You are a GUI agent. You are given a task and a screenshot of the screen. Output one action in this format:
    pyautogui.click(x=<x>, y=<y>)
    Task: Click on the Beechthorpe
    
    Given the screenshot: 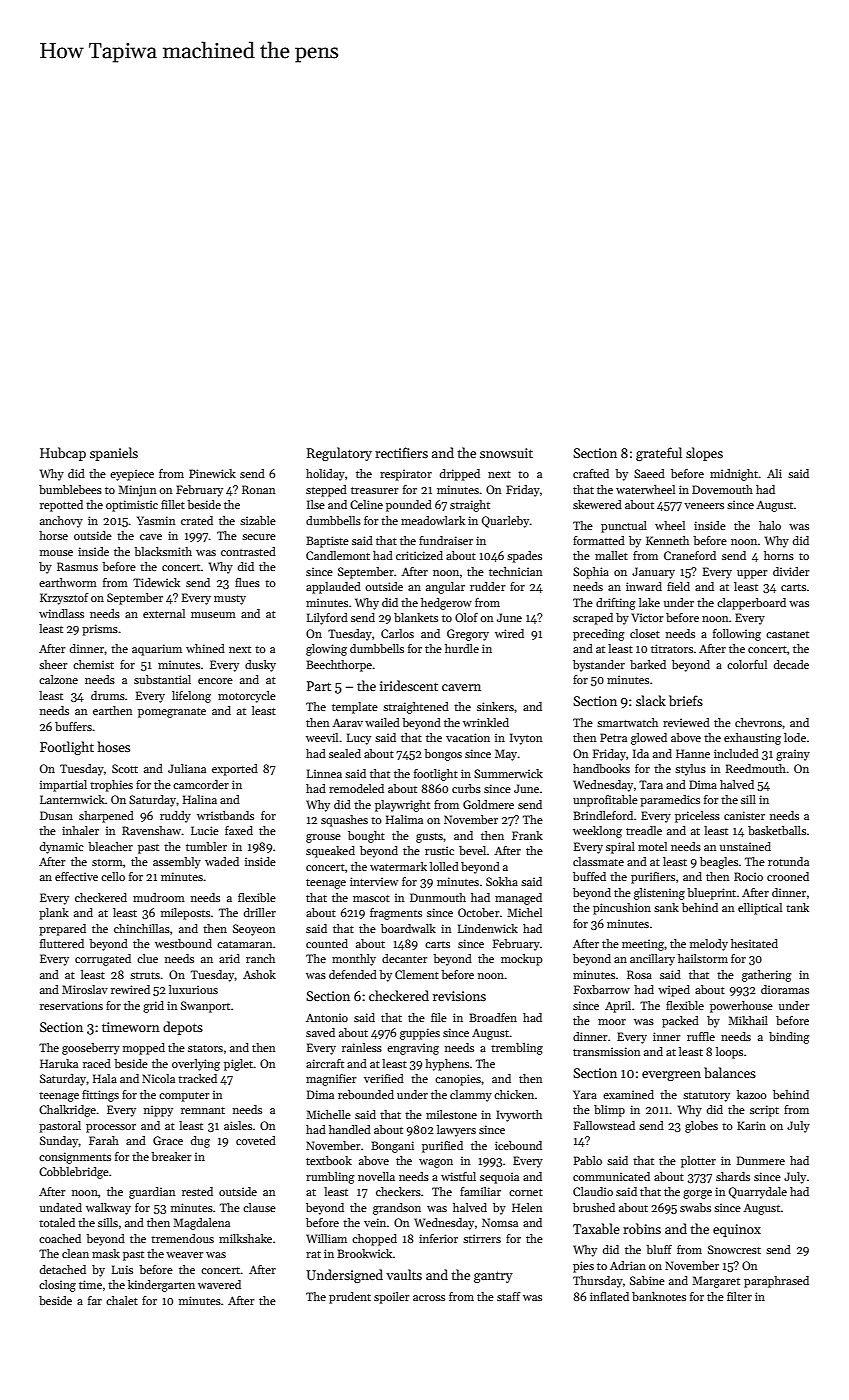 What is the action you would take?
    pyautogui.click(x=339, y=666)
